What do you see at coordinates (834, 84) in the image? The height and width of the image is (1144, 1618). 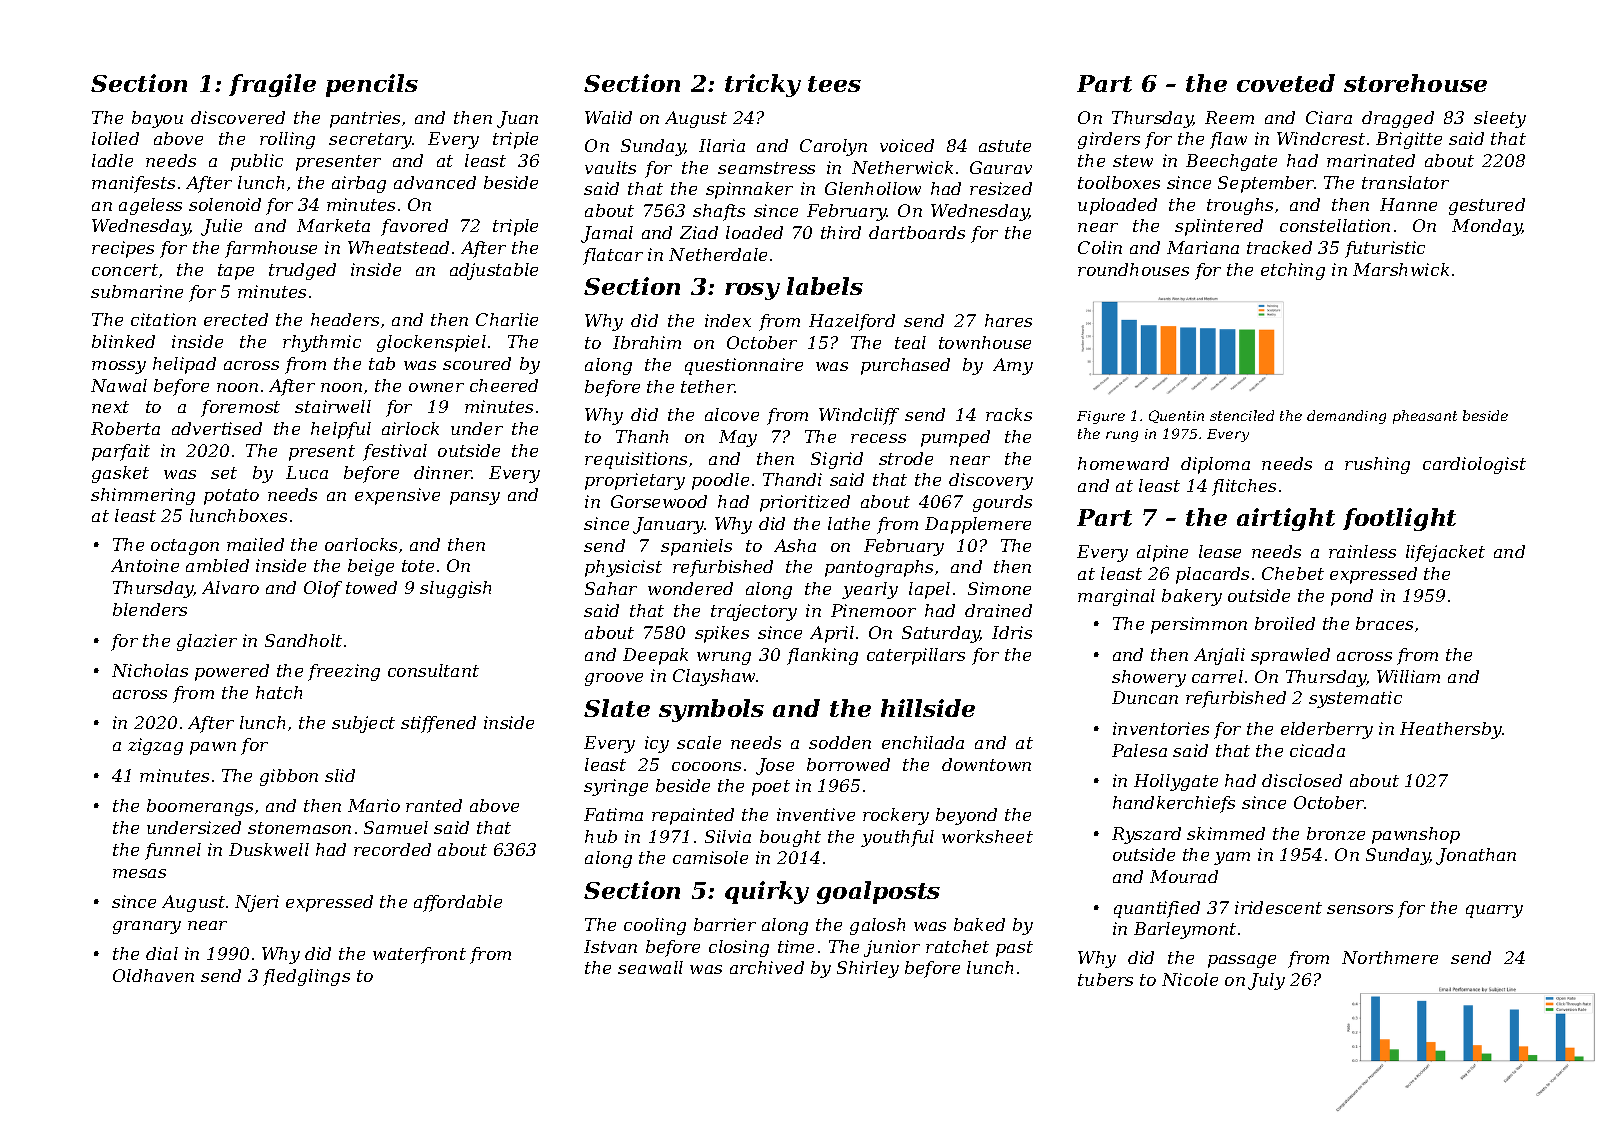 I see `tees` at bounding box center [834, 84].
